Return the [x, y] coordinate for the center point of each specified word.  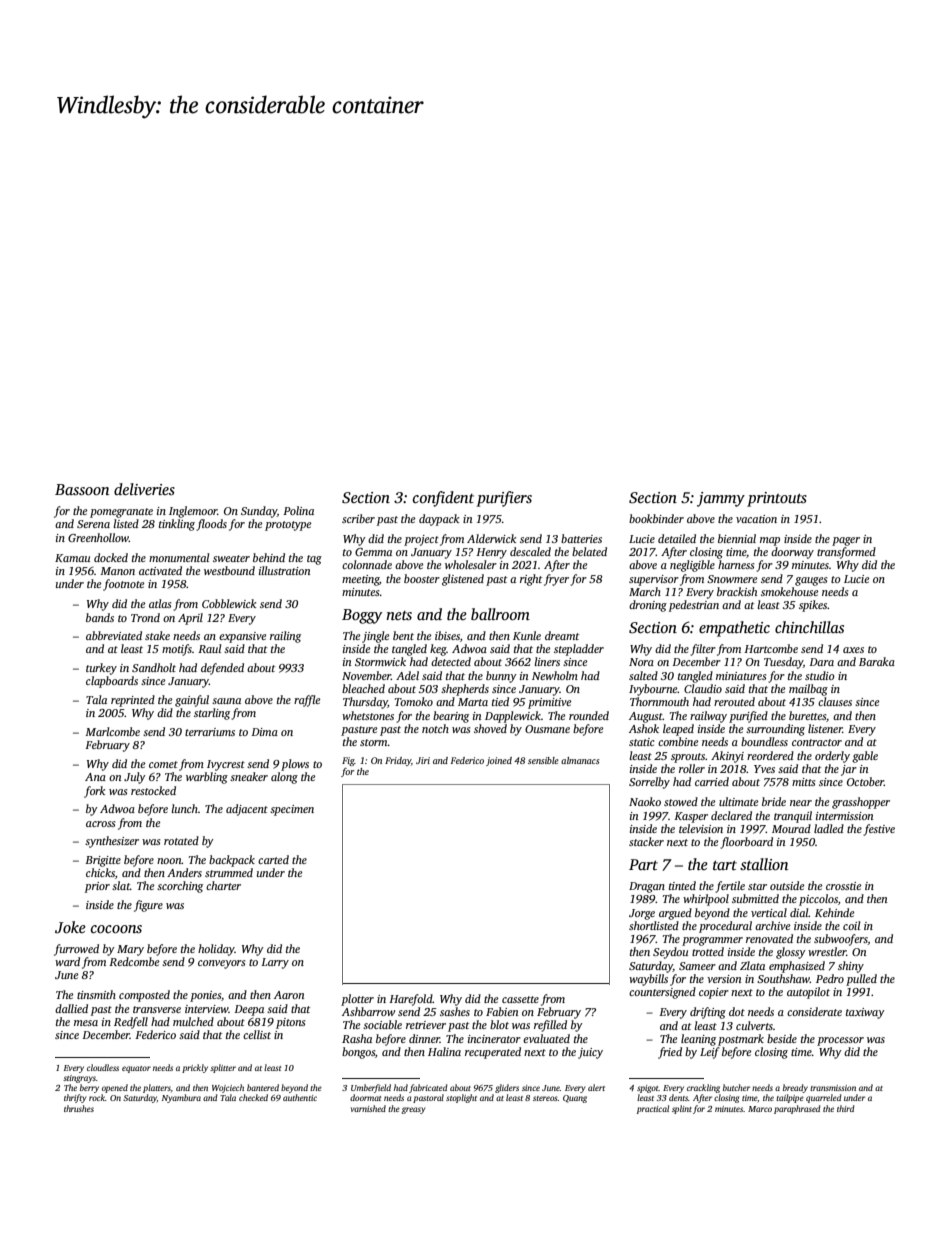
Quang [575, 1099]
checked [253, 1097]
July [135, 778]
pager [846, 541]
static [641, 742]
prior [97, 887]
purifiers [504, 499]
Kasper [691, 817]
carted [273, 859]
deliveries [144, 489]
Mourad [791, 828]
